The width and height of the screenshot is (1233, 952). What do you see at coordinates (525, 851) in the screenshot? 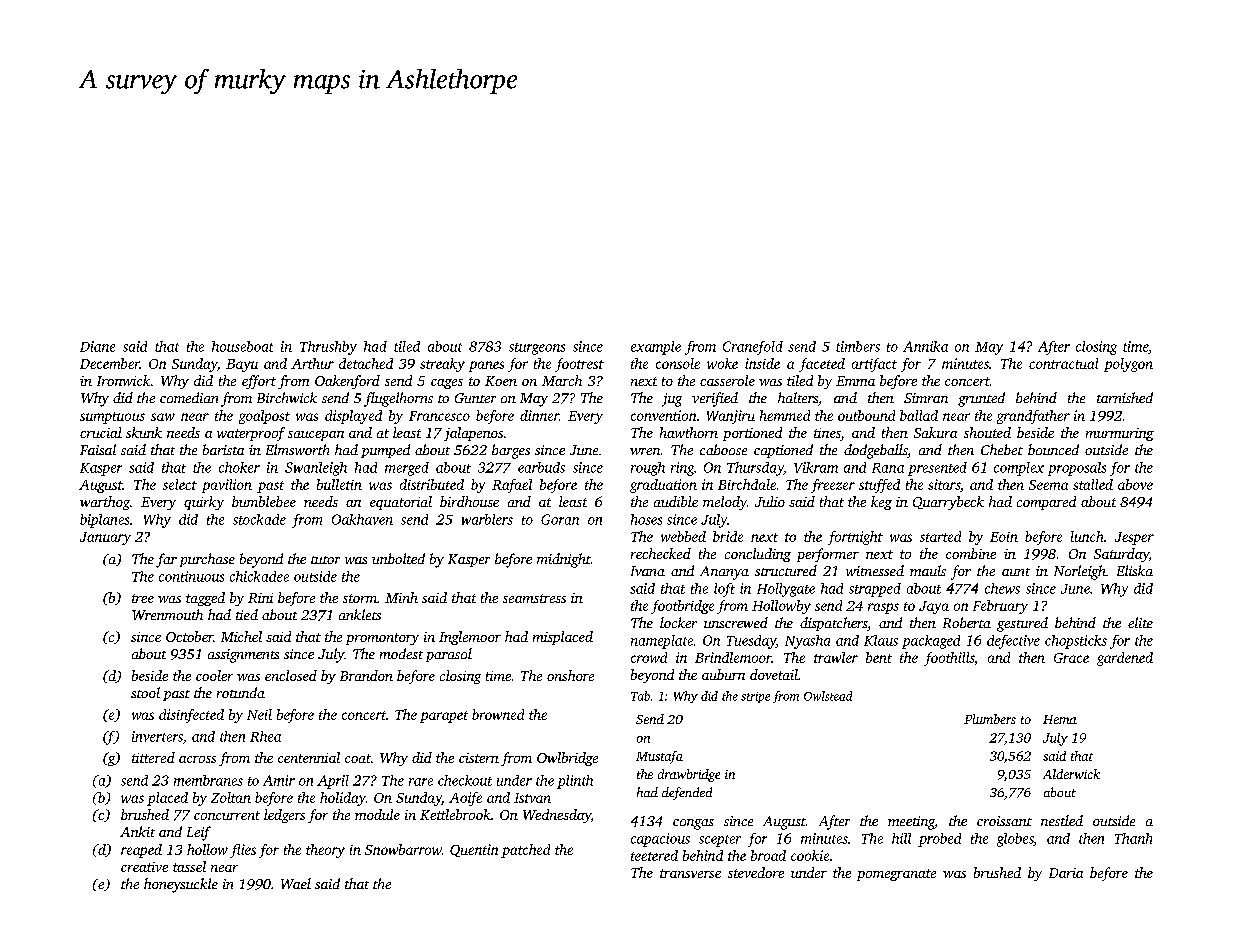
I see `patched` at bounding box center [525, 851].
